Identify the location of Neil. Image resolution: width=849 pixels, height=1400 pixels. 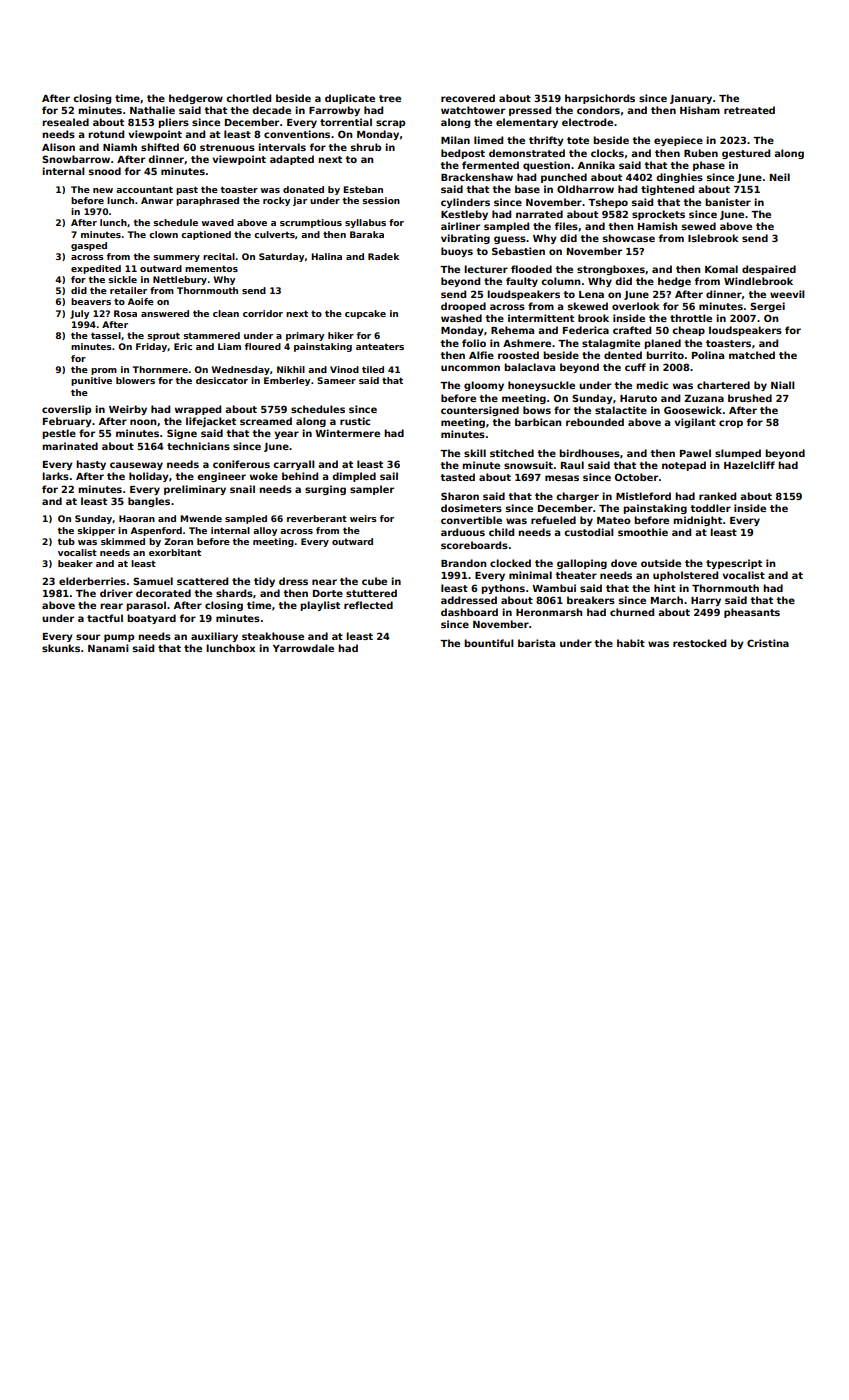
(780, 177).
